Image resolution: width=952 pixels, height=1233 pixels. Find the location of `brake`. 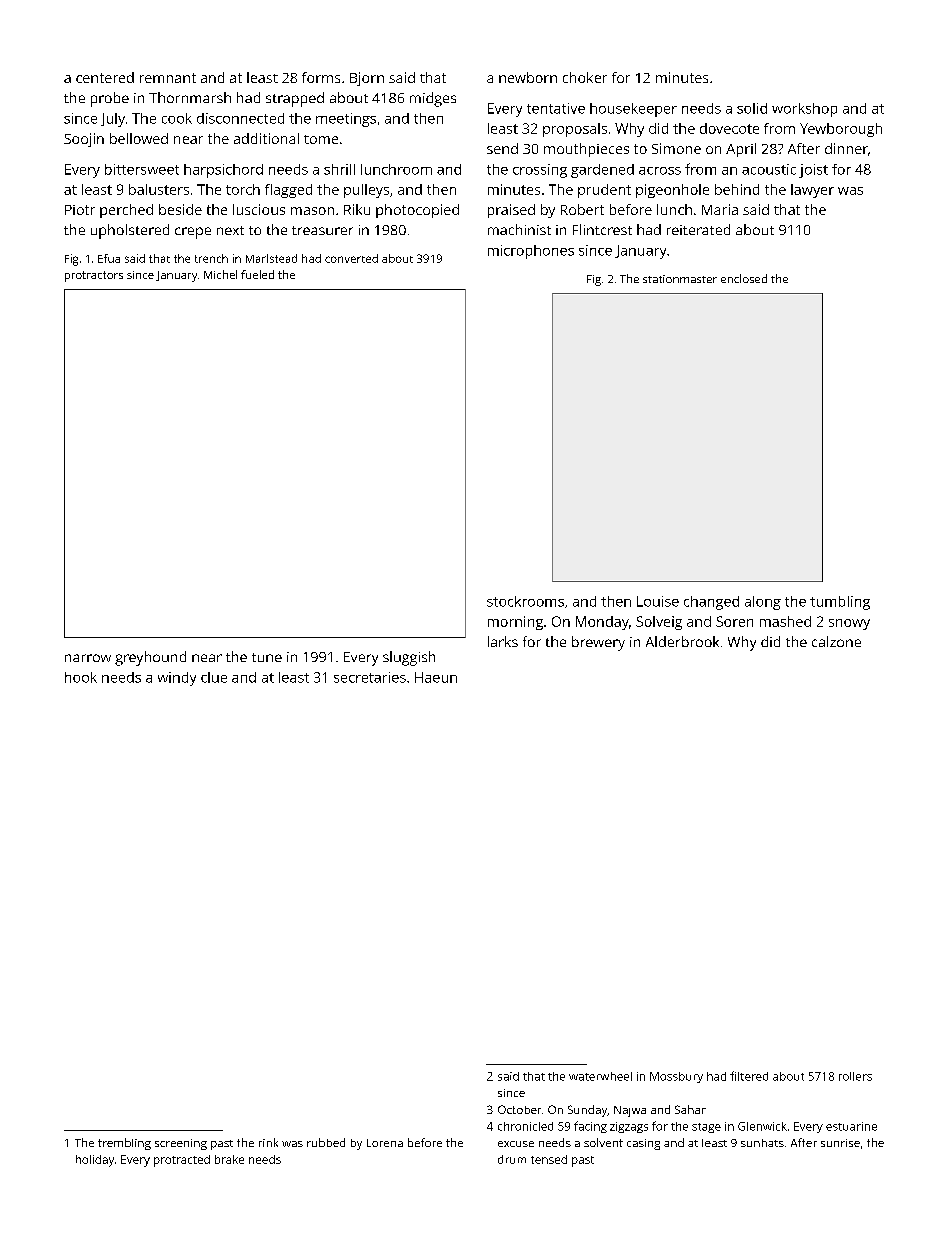

brake is located at coordinates (229, 1159).
